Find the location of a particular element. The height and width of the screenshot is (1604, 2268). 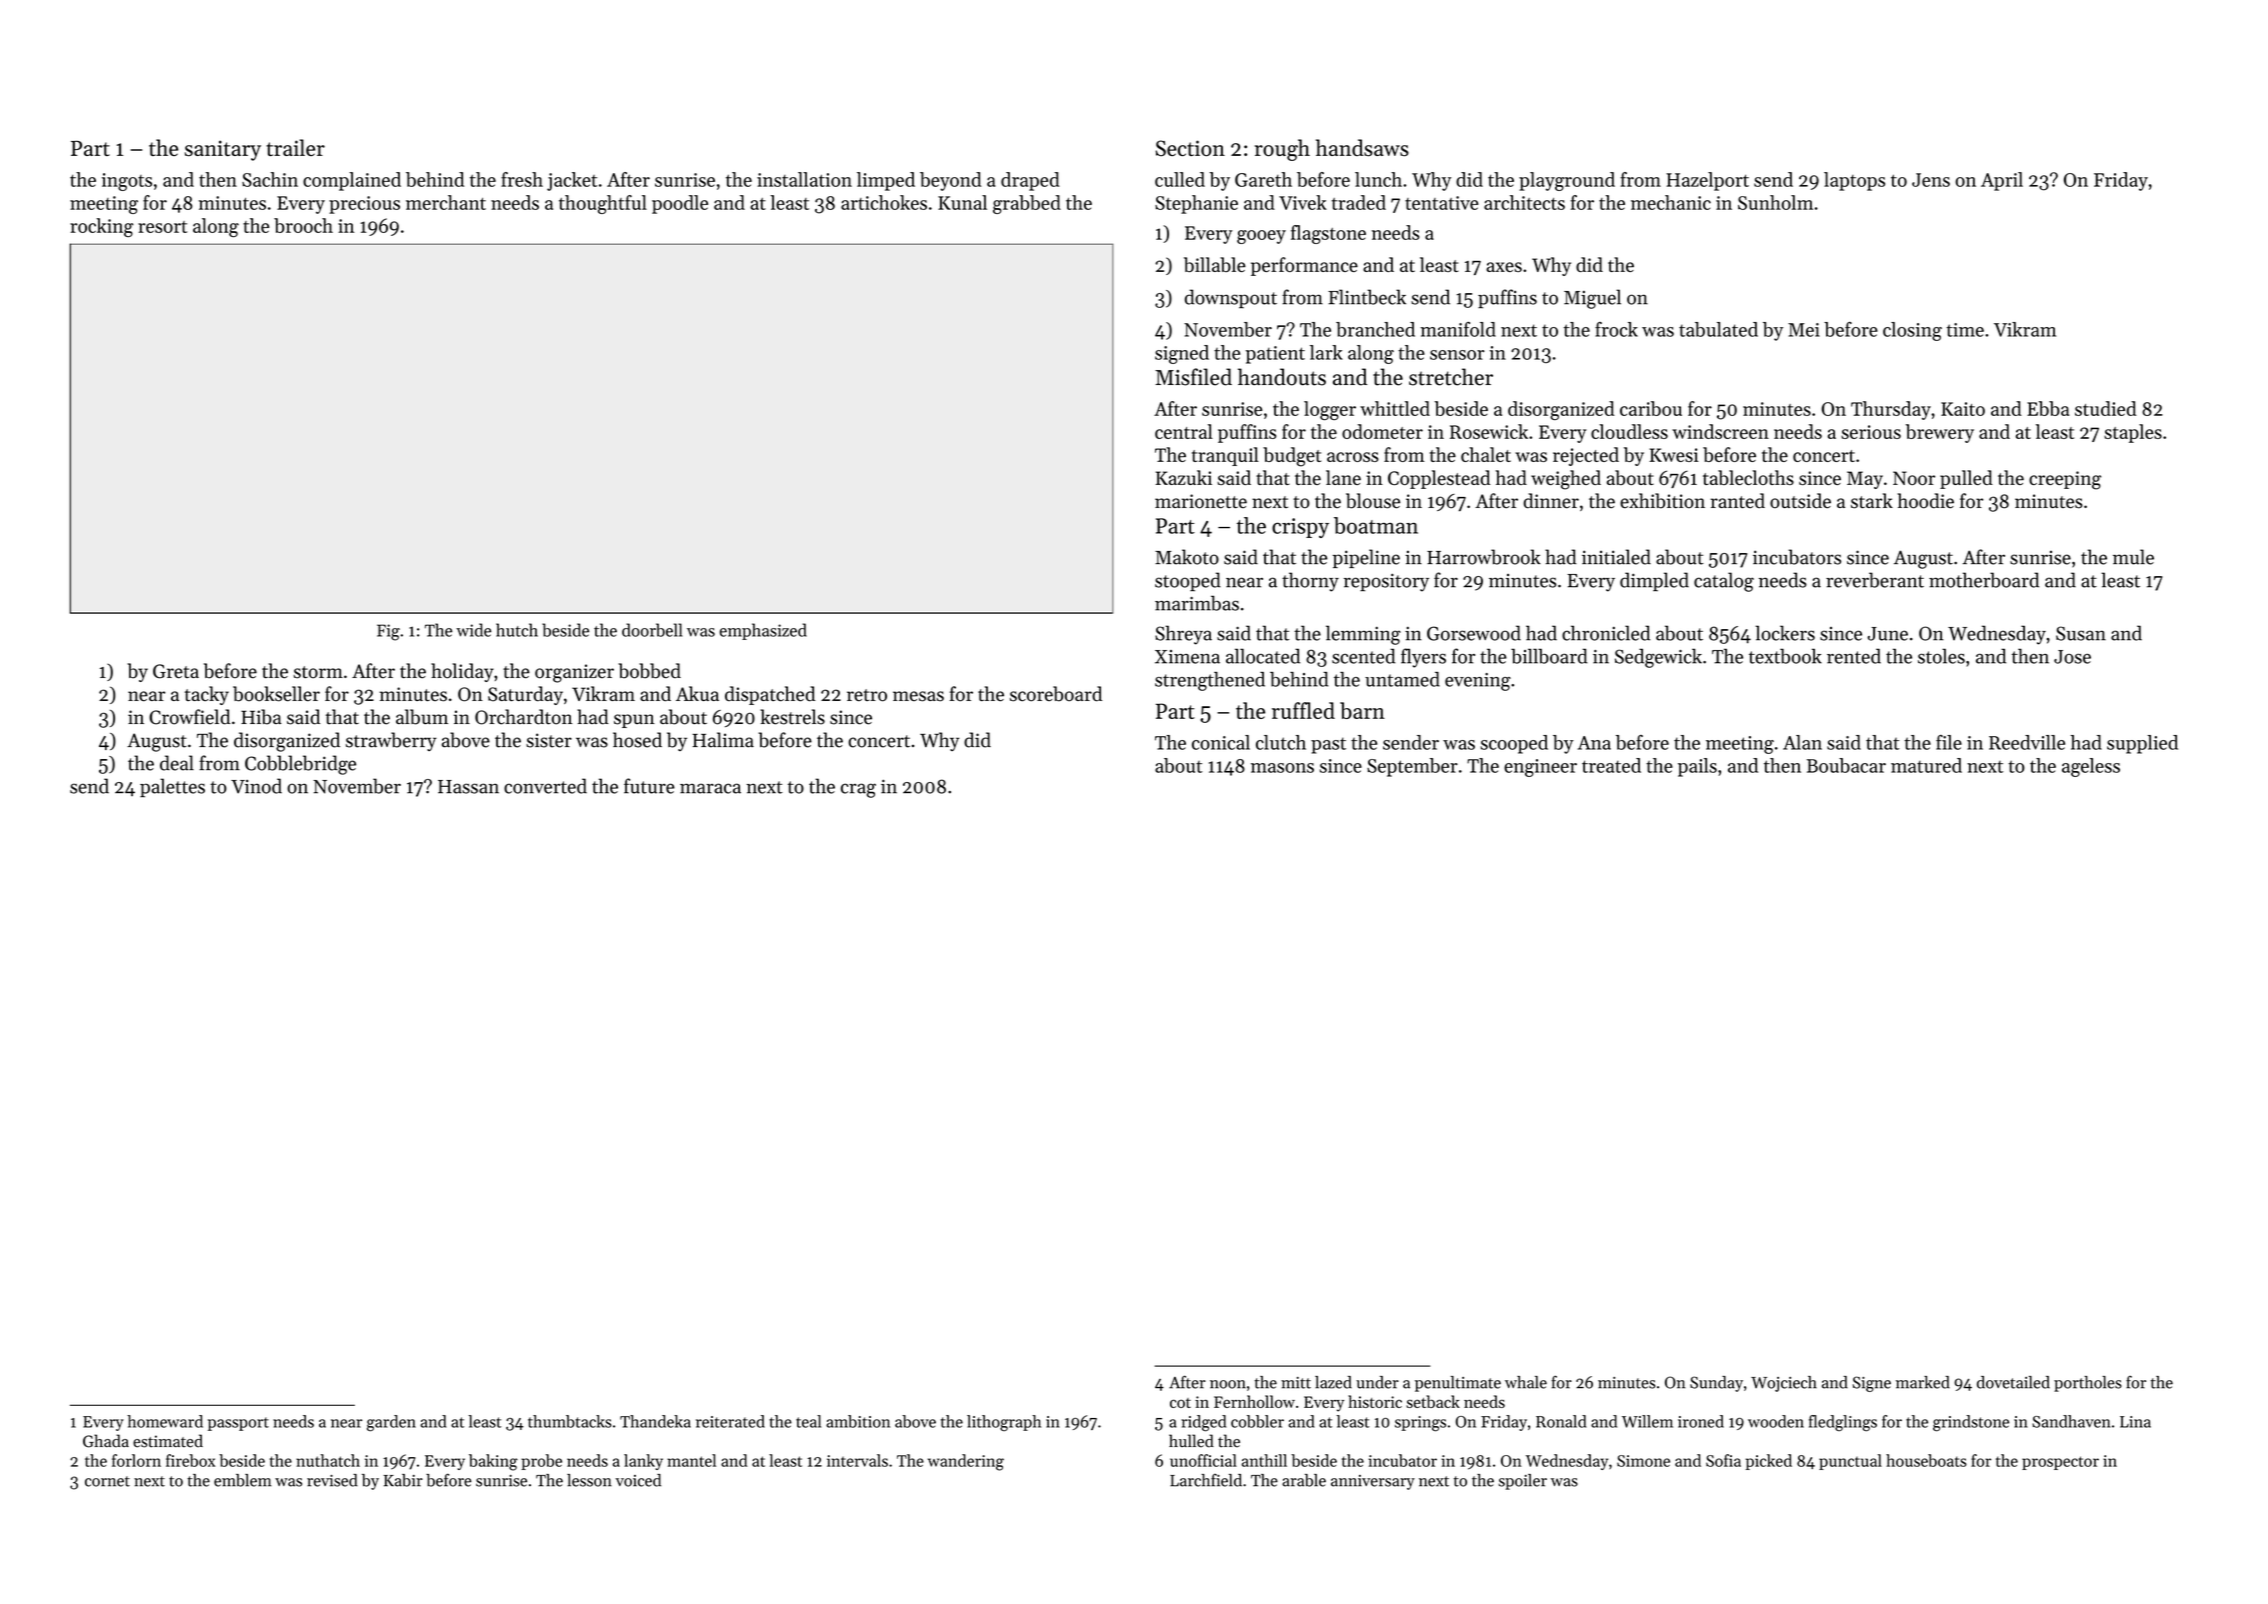

masons is located at coordinates (1282, 768).
